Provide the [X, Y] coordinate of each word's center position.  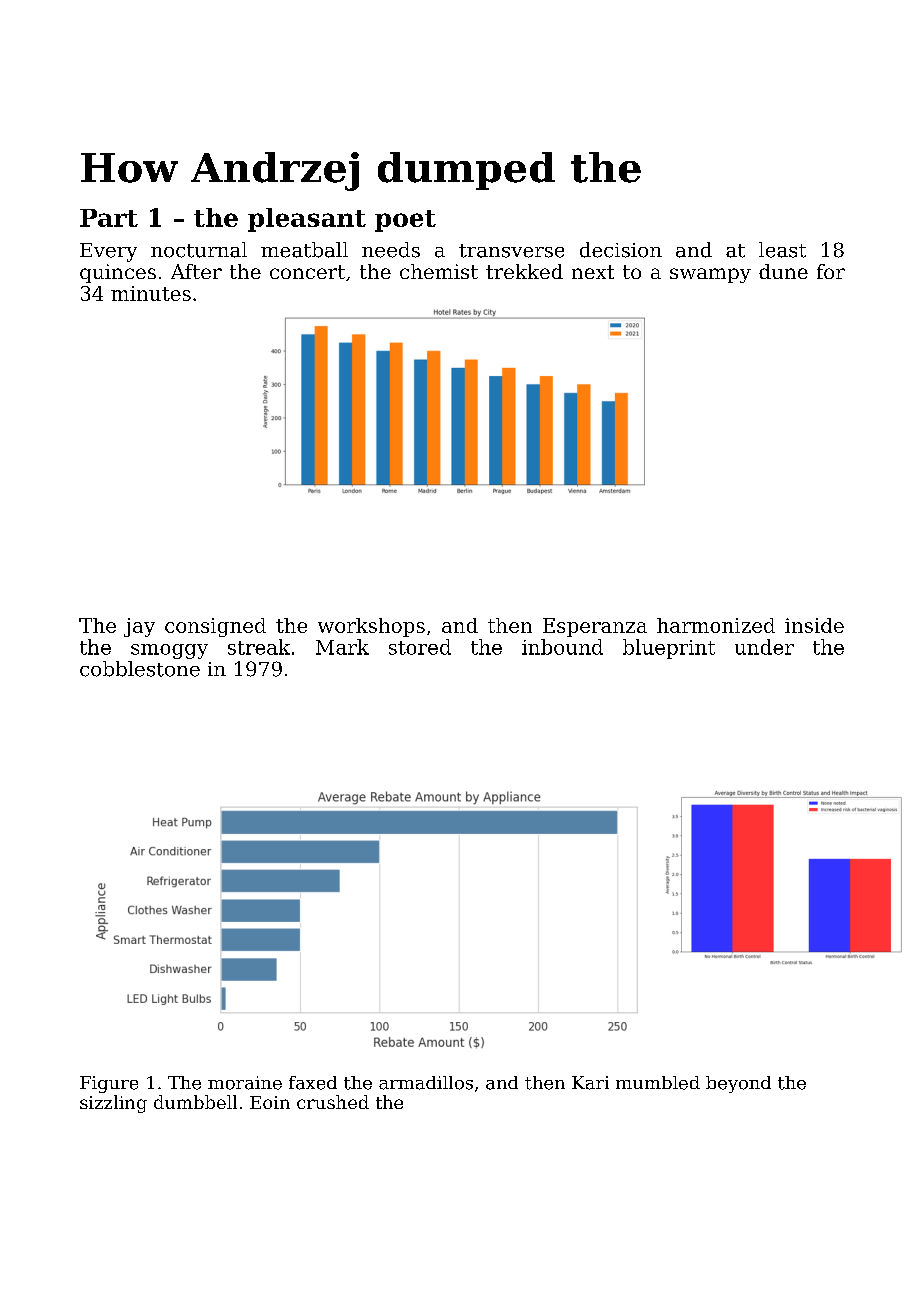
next [593, 272]
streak [259, 647]
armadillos [426, 1083]
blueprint [669, 649]
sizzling [113, 1104]
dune [783, 271]
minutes [151, 293]
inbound [562, 647]
